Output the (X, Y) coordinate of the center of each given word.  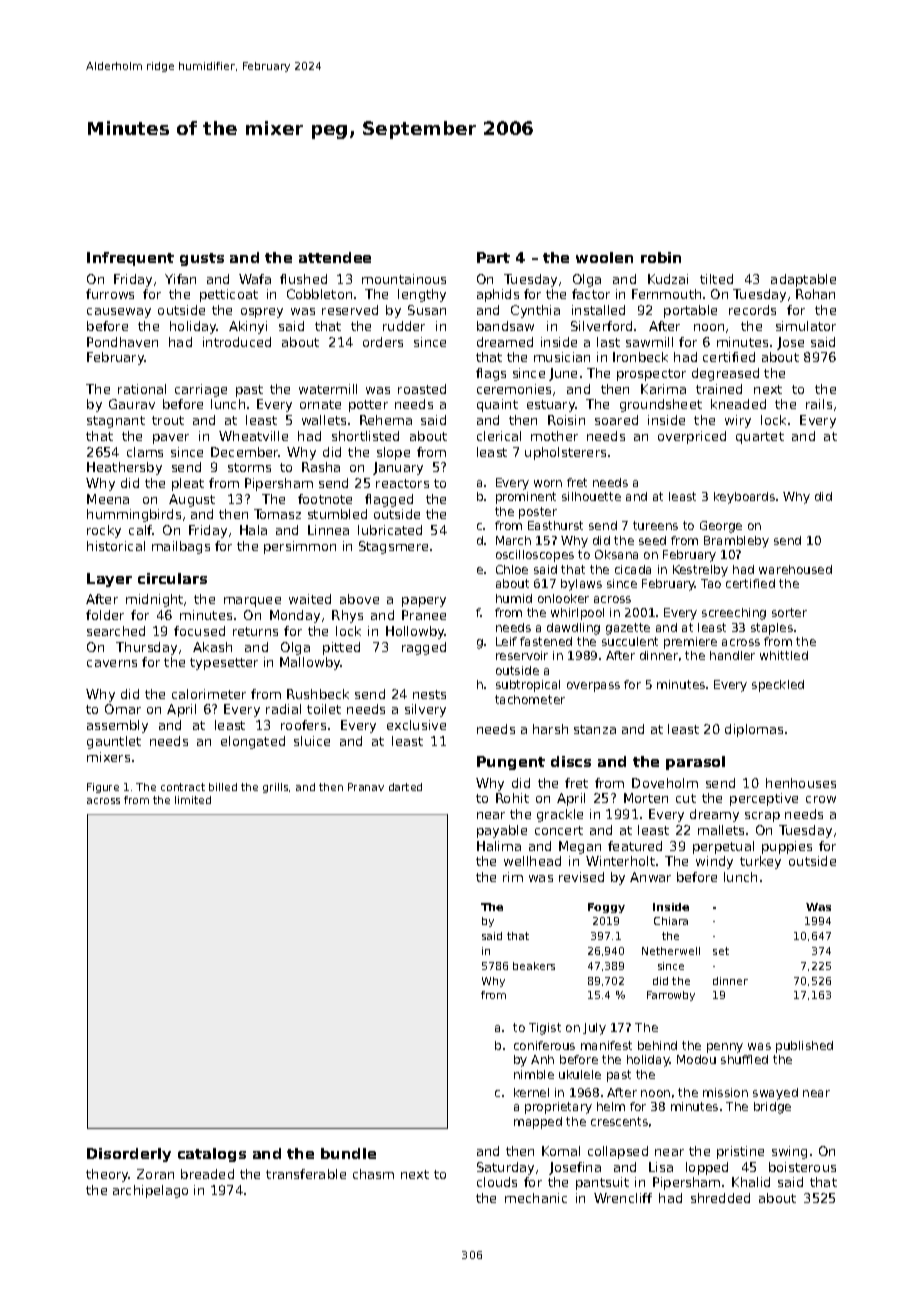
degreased (725, 374)
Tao (711, 583)
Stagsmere (393, 547)
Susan (427, 310)
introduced (237, 342)
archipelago (150, 1191)
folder (105, 615)
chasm (373, 1174)
